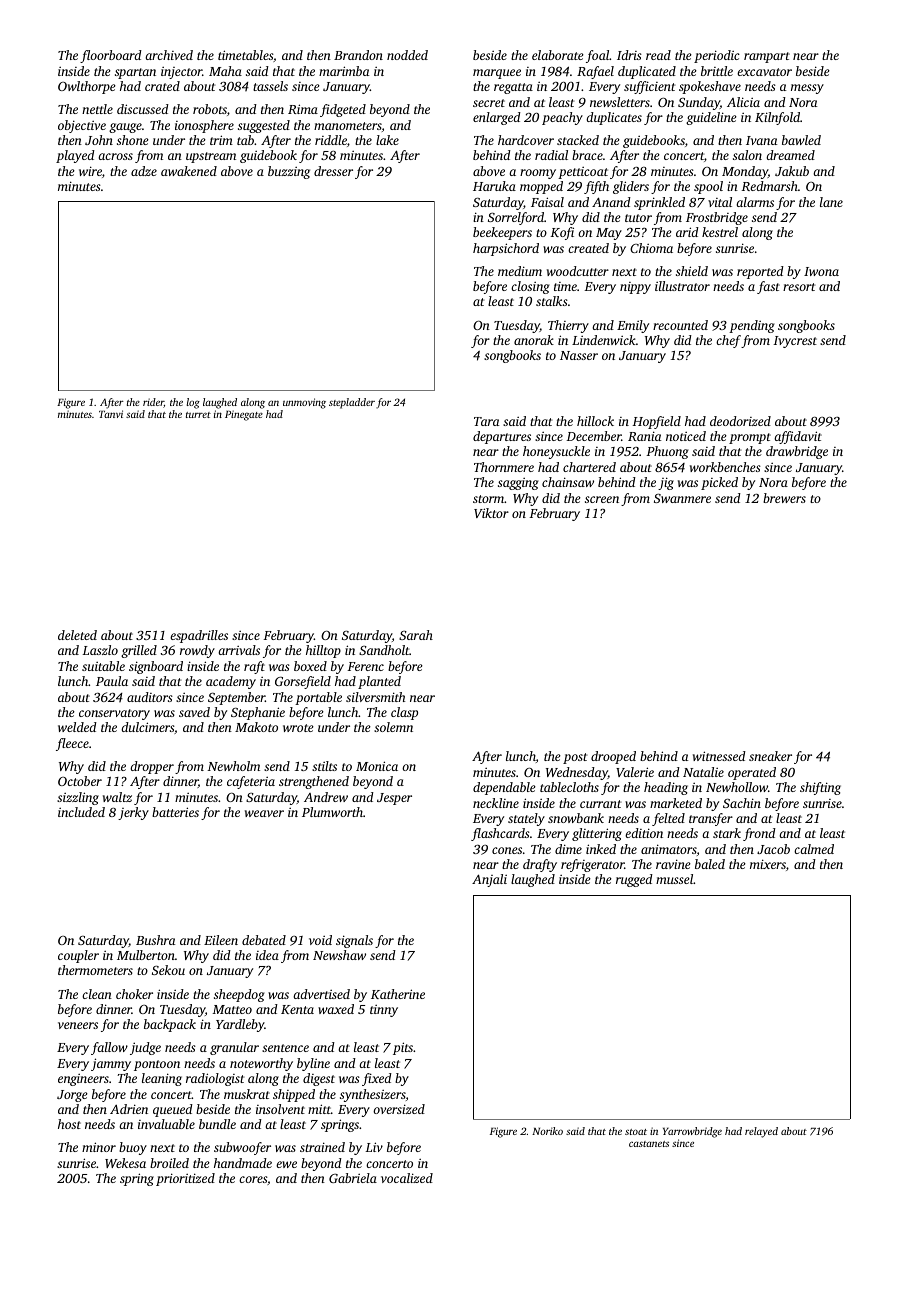 This image has width=908, height=1316. What do you see at coordinates (318, 698) in the image?
I see `portable` at bounding box center [318, 698].
